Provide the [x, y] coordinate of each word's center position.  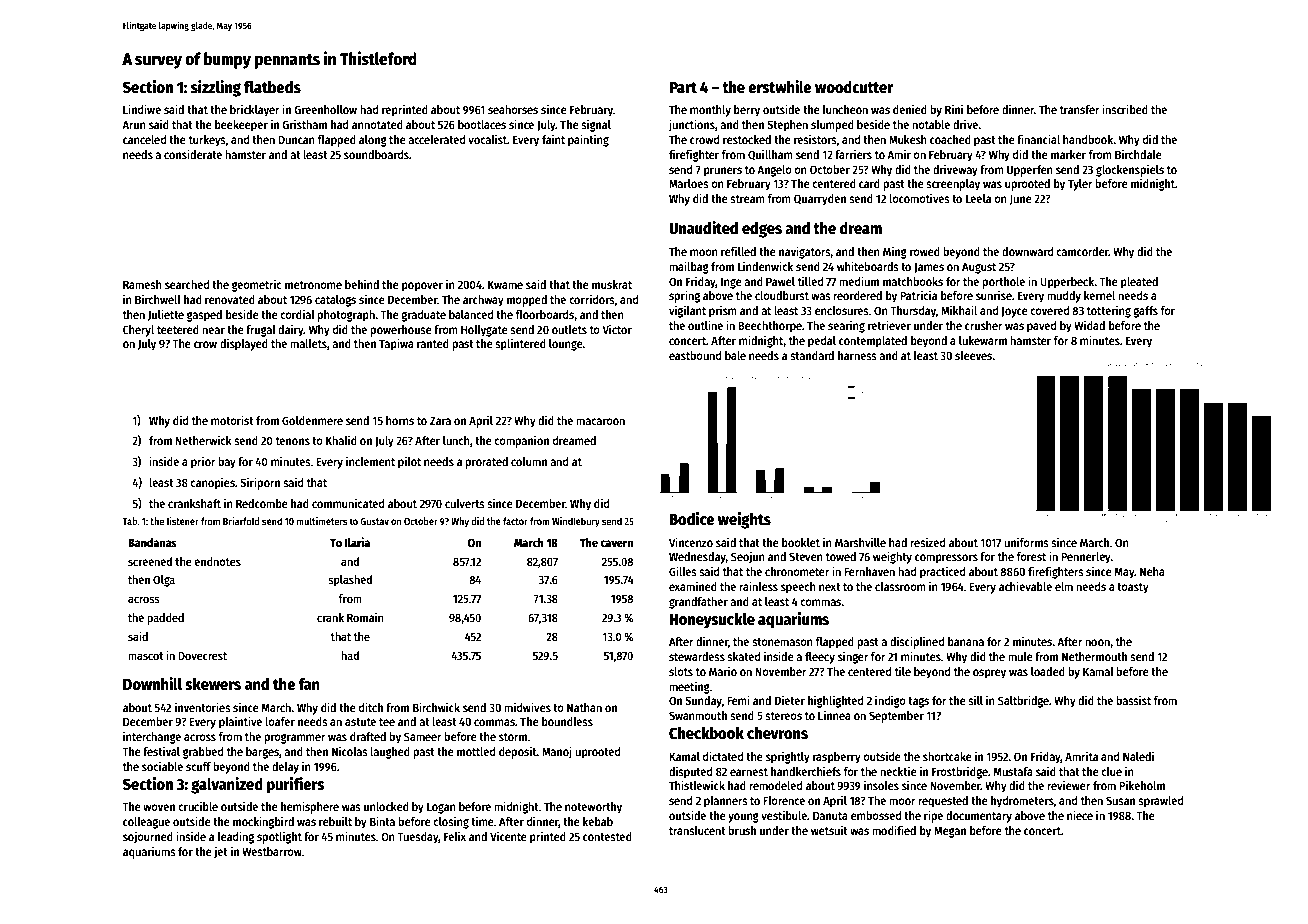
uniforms [1026, 542]
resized [927, 542]
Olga [164, 581]
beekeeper [241, 126]
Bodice [692, 518]
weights [744, 520]
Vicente [508, 836]
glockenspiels [1130, 170]
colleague [146, 823]
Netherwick [203, 440]
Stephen [788, 126]
